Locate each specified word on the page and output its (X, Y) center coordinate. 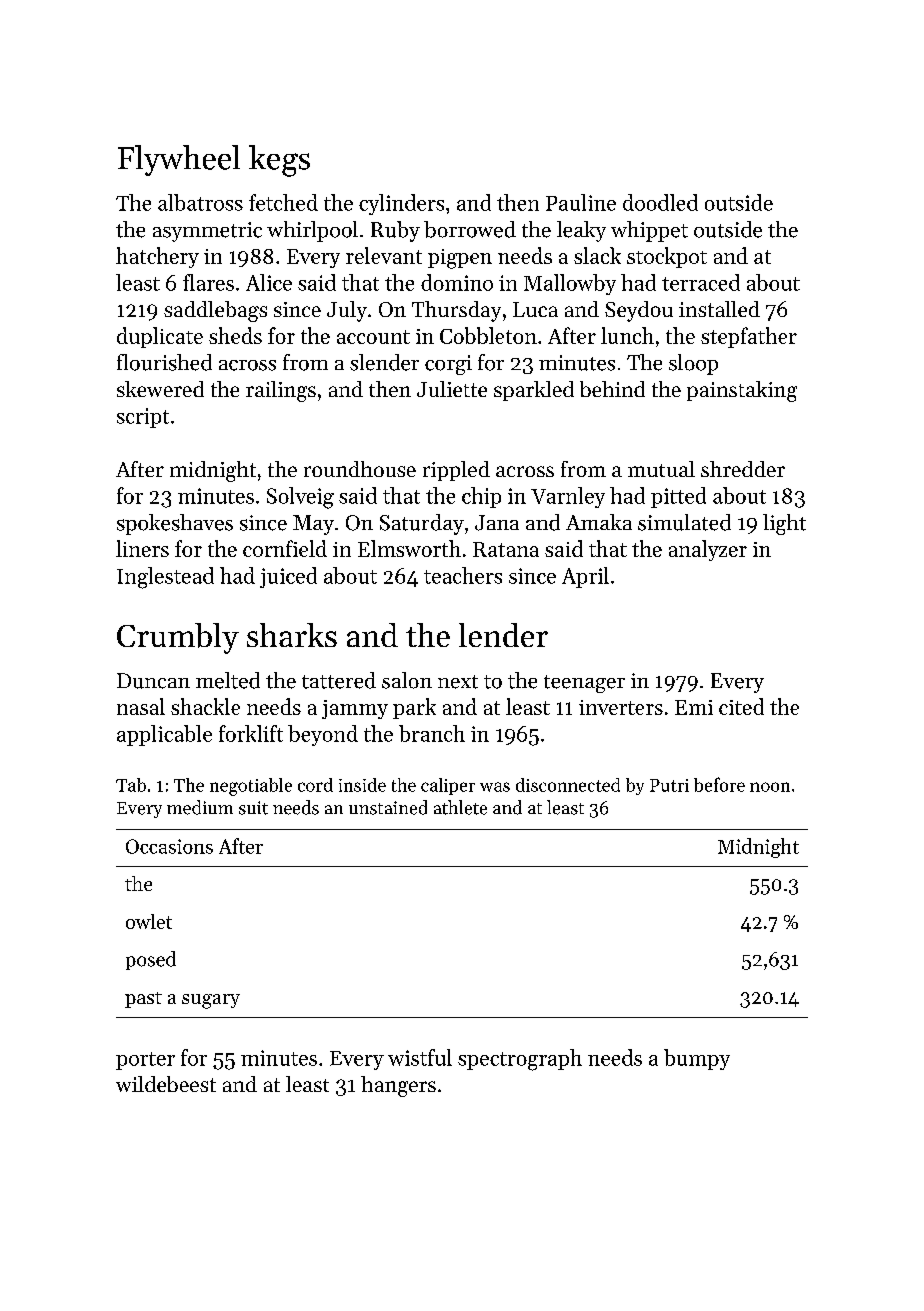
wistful (420, 1057)
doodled (660, 202)
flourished (164, 362)
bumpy (697, 1059)
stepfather (749, 337)
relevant (384, 255)
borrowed (470, 229)
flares (208, 282)
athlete (460, 807)
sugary (211, 1001)
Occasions (169, 846)
